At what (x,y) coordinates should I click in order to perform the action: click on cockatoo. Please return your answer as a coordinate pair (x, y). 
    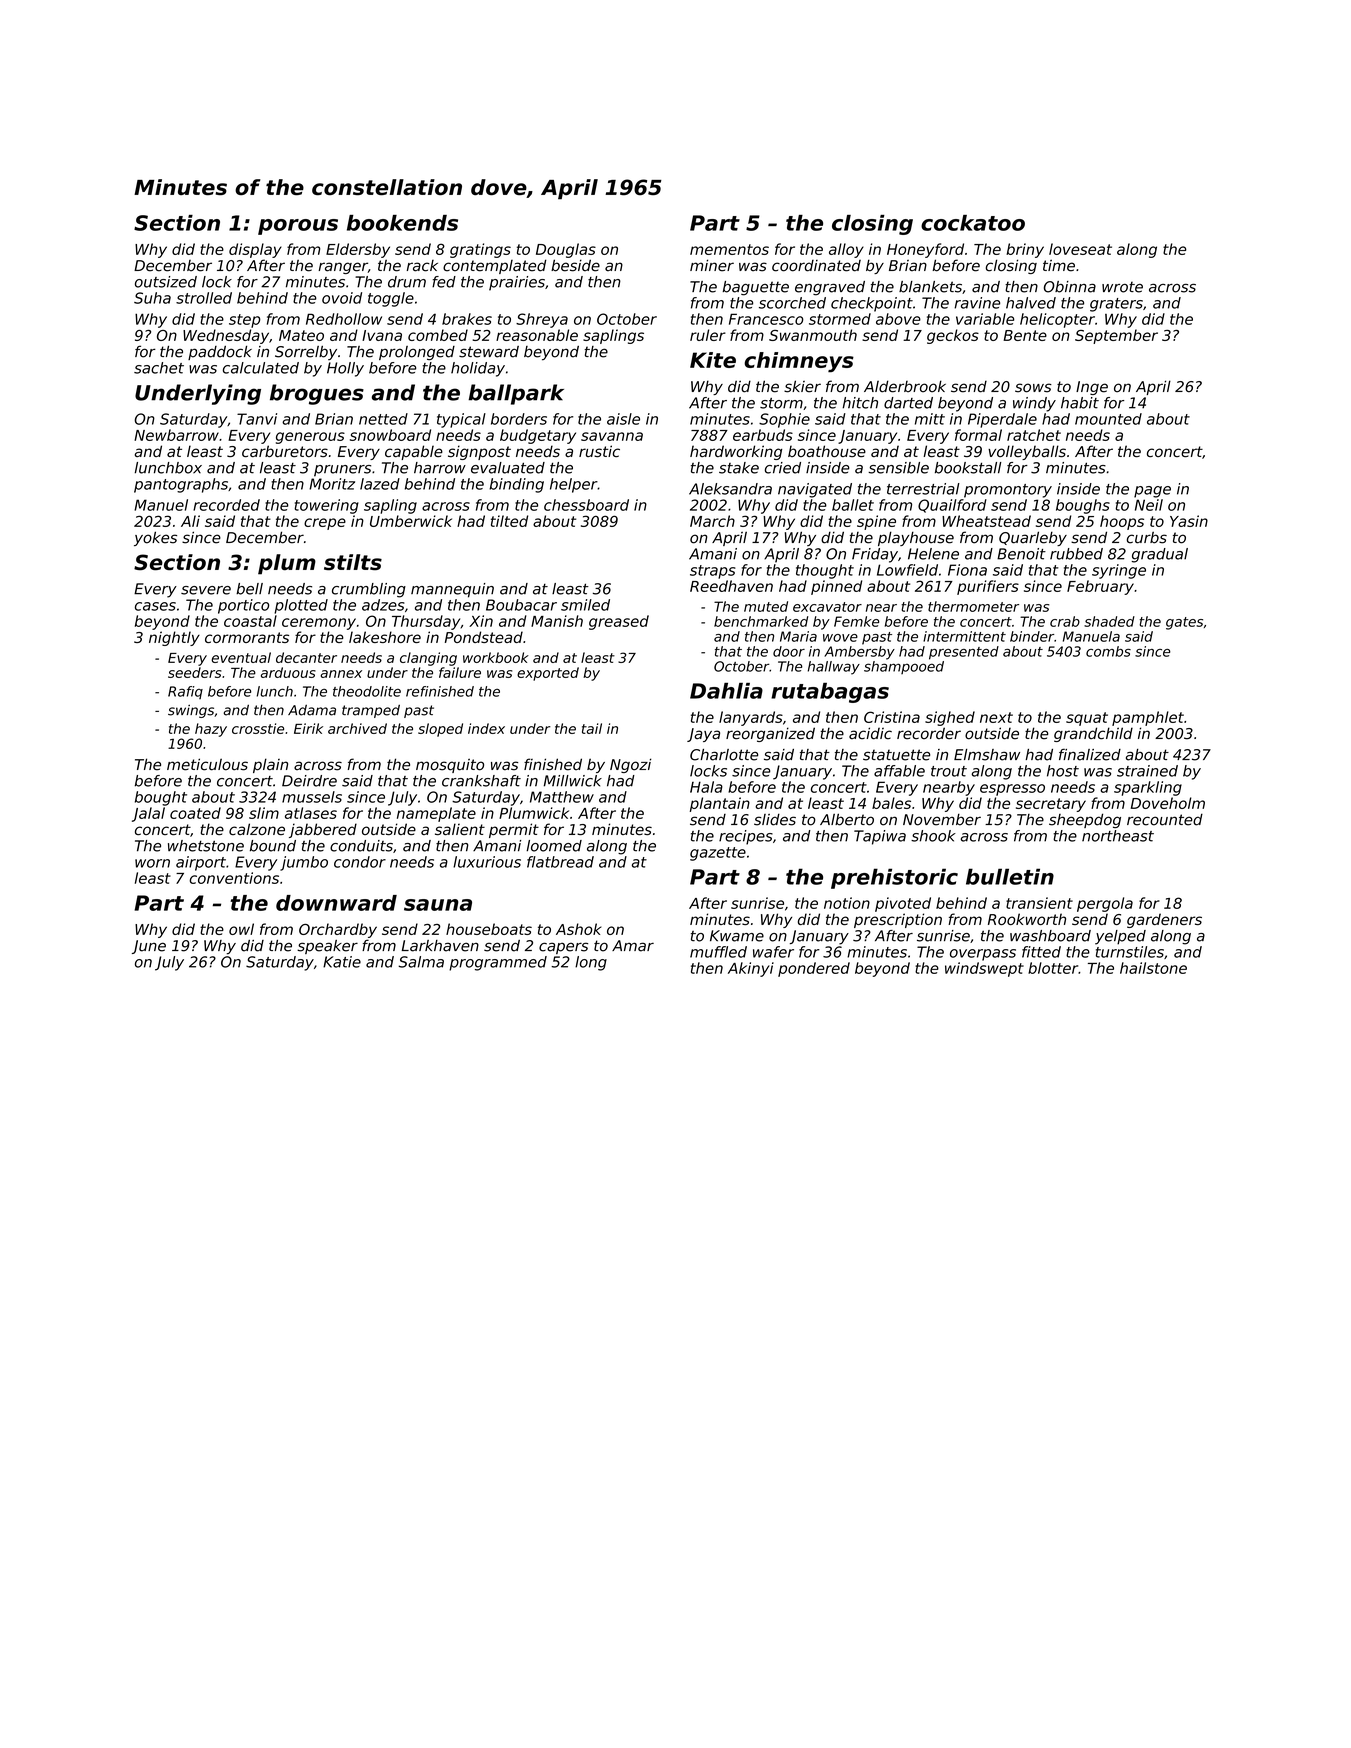
    Looking at the image, I should click on (973, 223).
